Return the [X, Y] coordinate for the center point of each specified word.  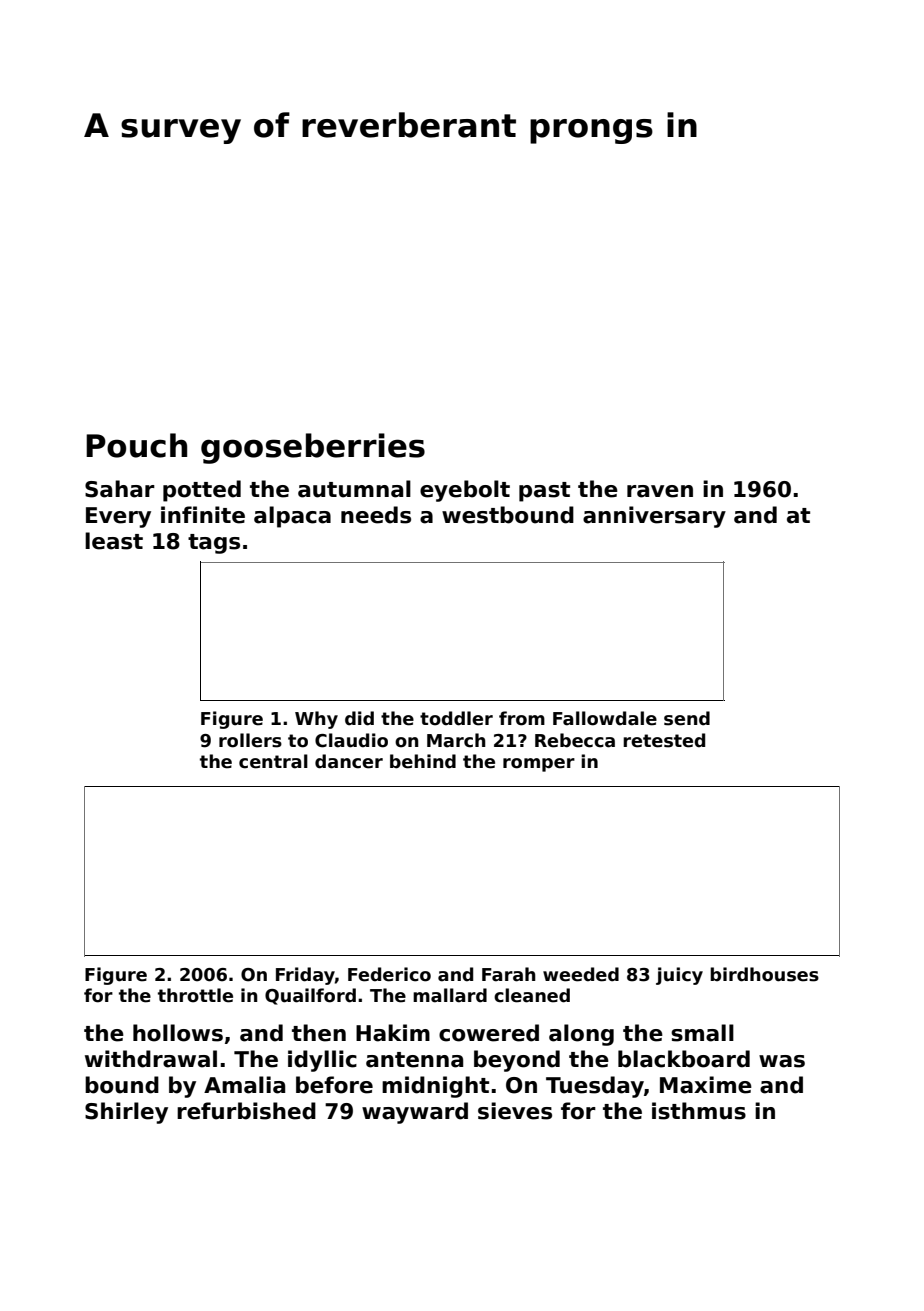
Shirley [126, 1113]
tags [214, 544]
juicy [679, 976]
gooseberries [313, 448]
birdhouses [764, 974]
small [702, 1033]
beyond [517, 1061]
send [687, 718]
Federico [389, 974]
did [359, 718]
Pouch [136, 445]
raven [660, 491]
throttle [195, 995]
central [273, 761]
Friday [305, 976]
